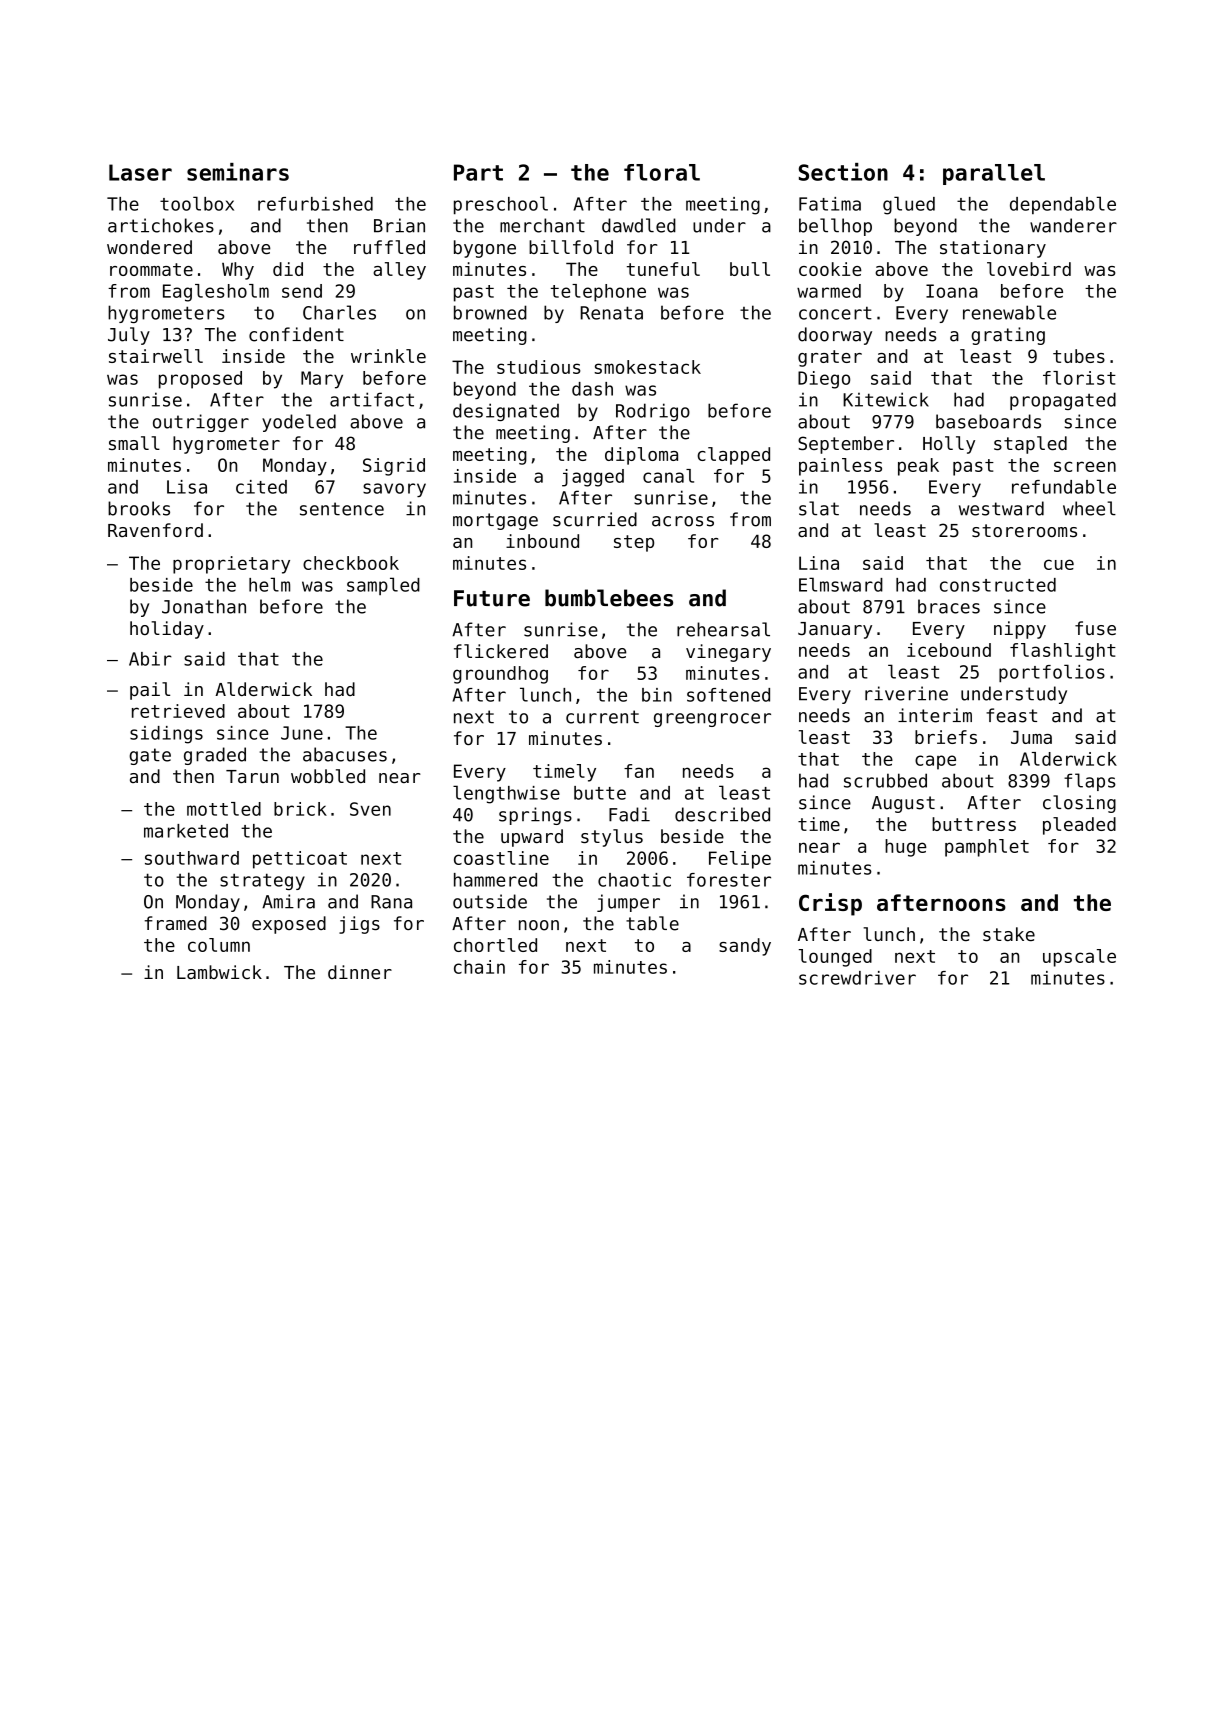  I want to click on groundhog, so click(500, 675).
